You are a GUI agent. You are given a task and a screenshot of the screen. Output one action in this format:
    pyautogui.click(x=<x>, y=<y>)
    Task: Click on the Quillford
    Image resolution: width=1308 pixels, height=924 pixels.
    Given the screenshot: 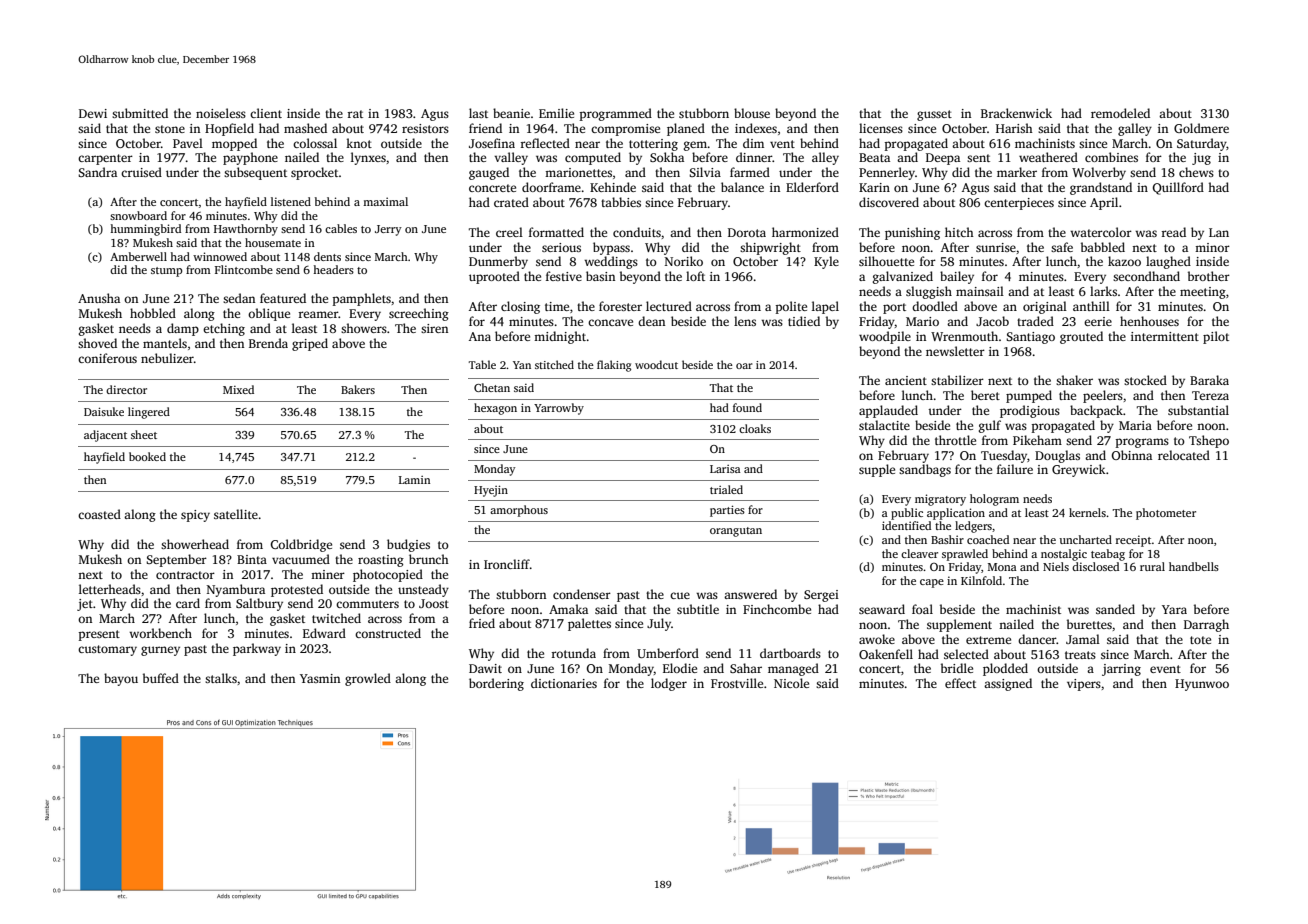 What is the action you would take?
    pyautogui.click(x=1178, y=188)
